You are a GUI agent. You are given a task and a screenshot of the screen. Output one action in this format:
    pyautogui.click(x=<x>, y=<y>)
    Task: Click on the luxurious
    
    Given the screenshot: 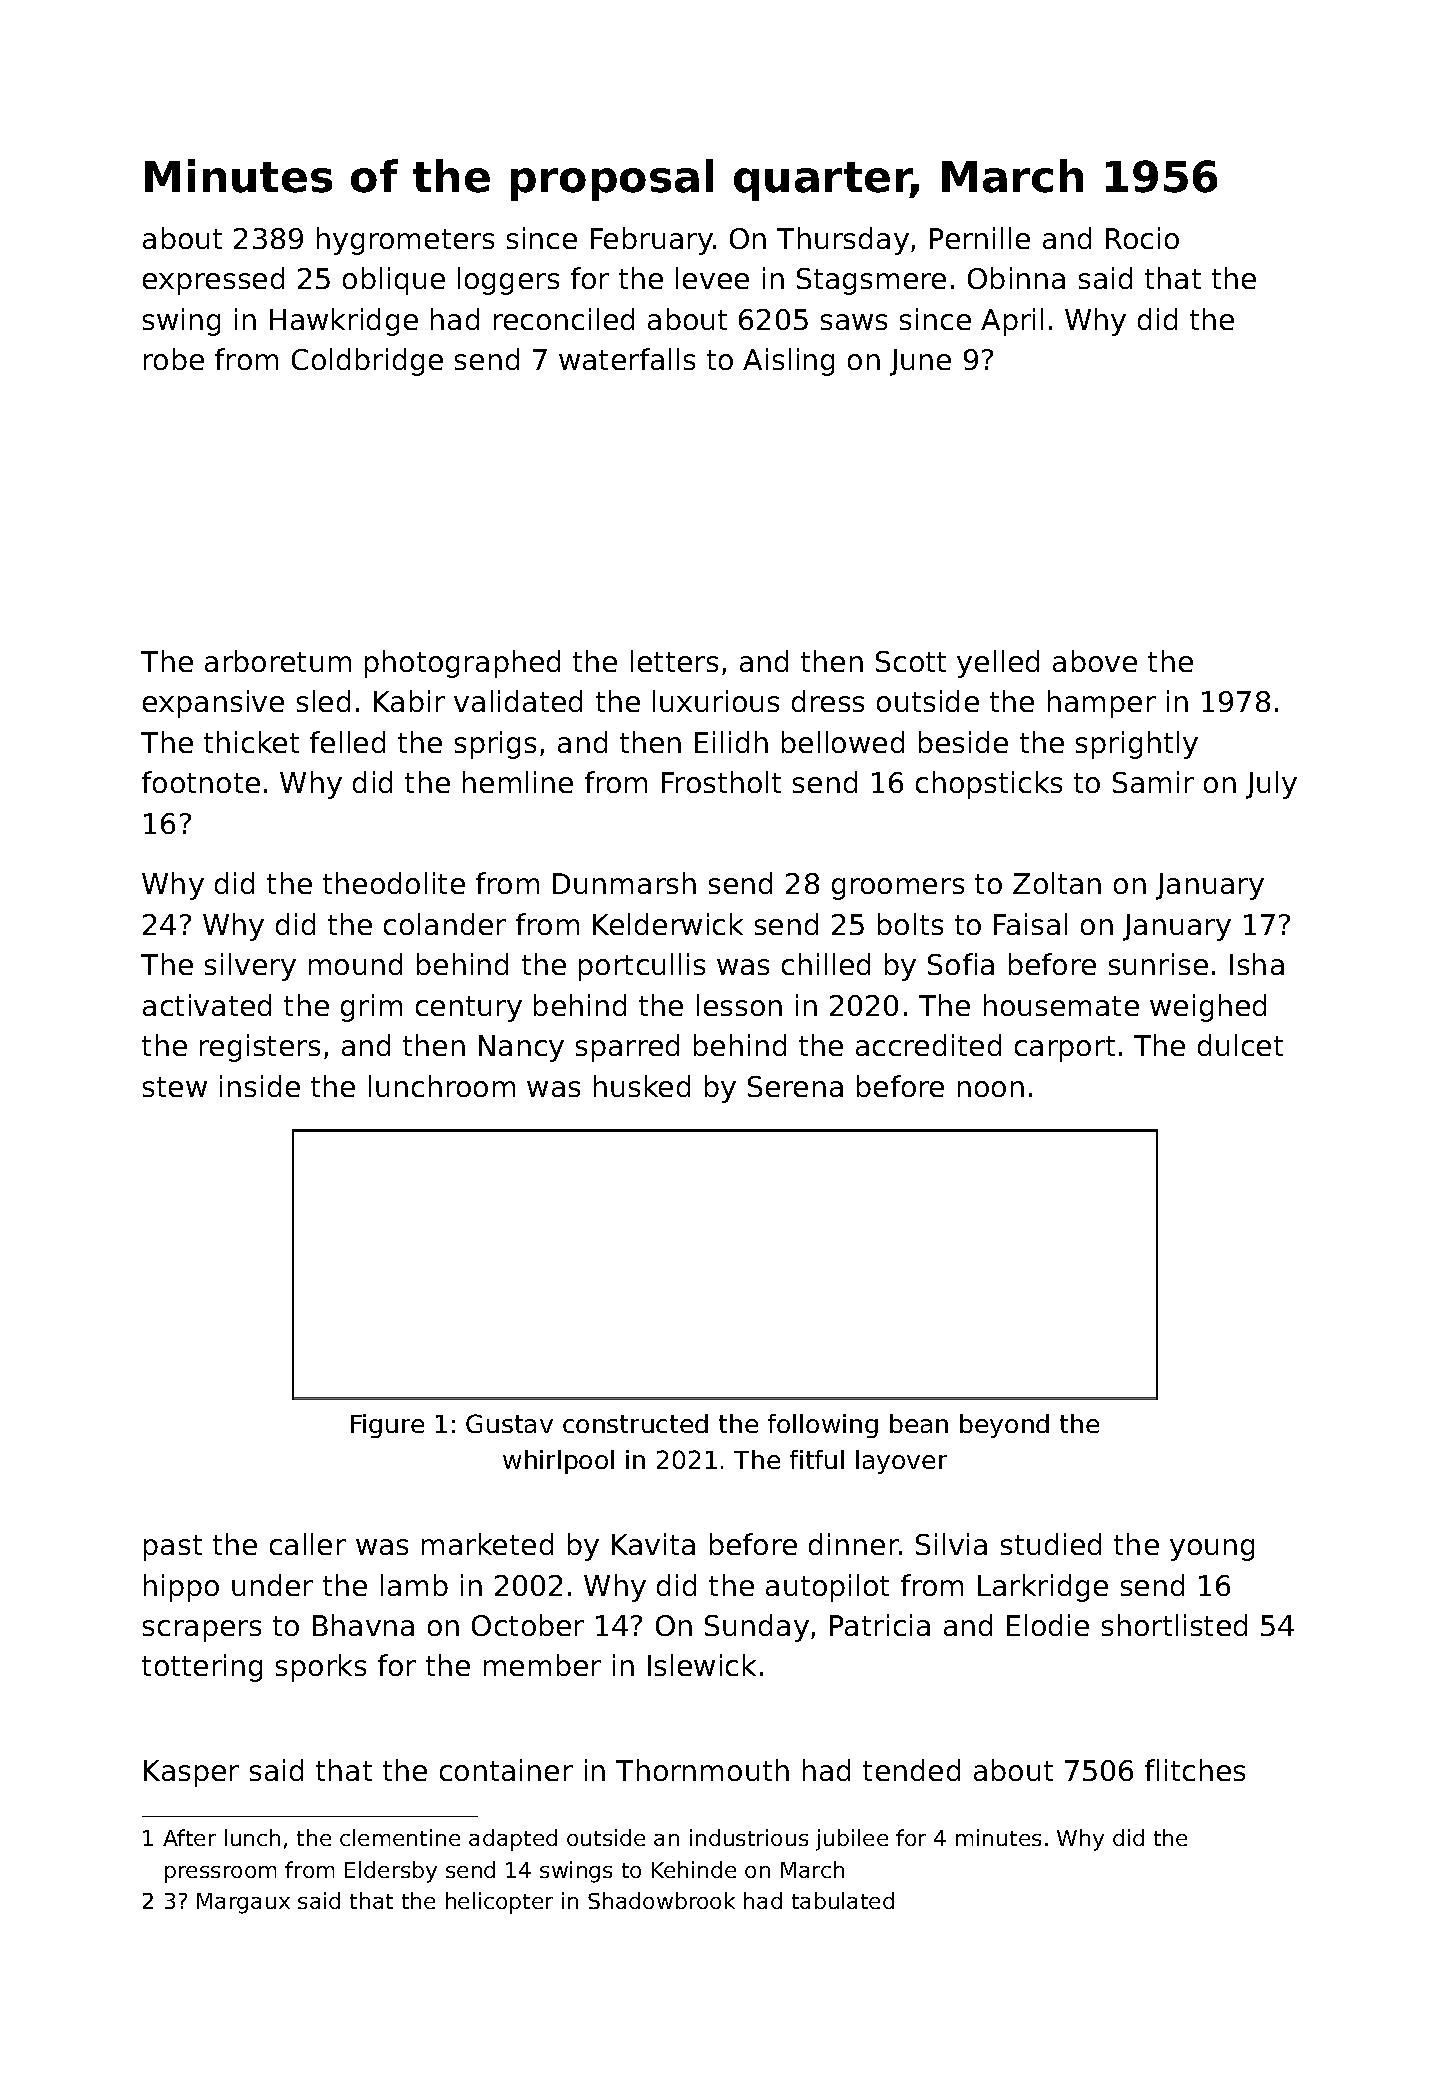 What is the action you would take?
    pyautogui.click(x=716, y=701)
